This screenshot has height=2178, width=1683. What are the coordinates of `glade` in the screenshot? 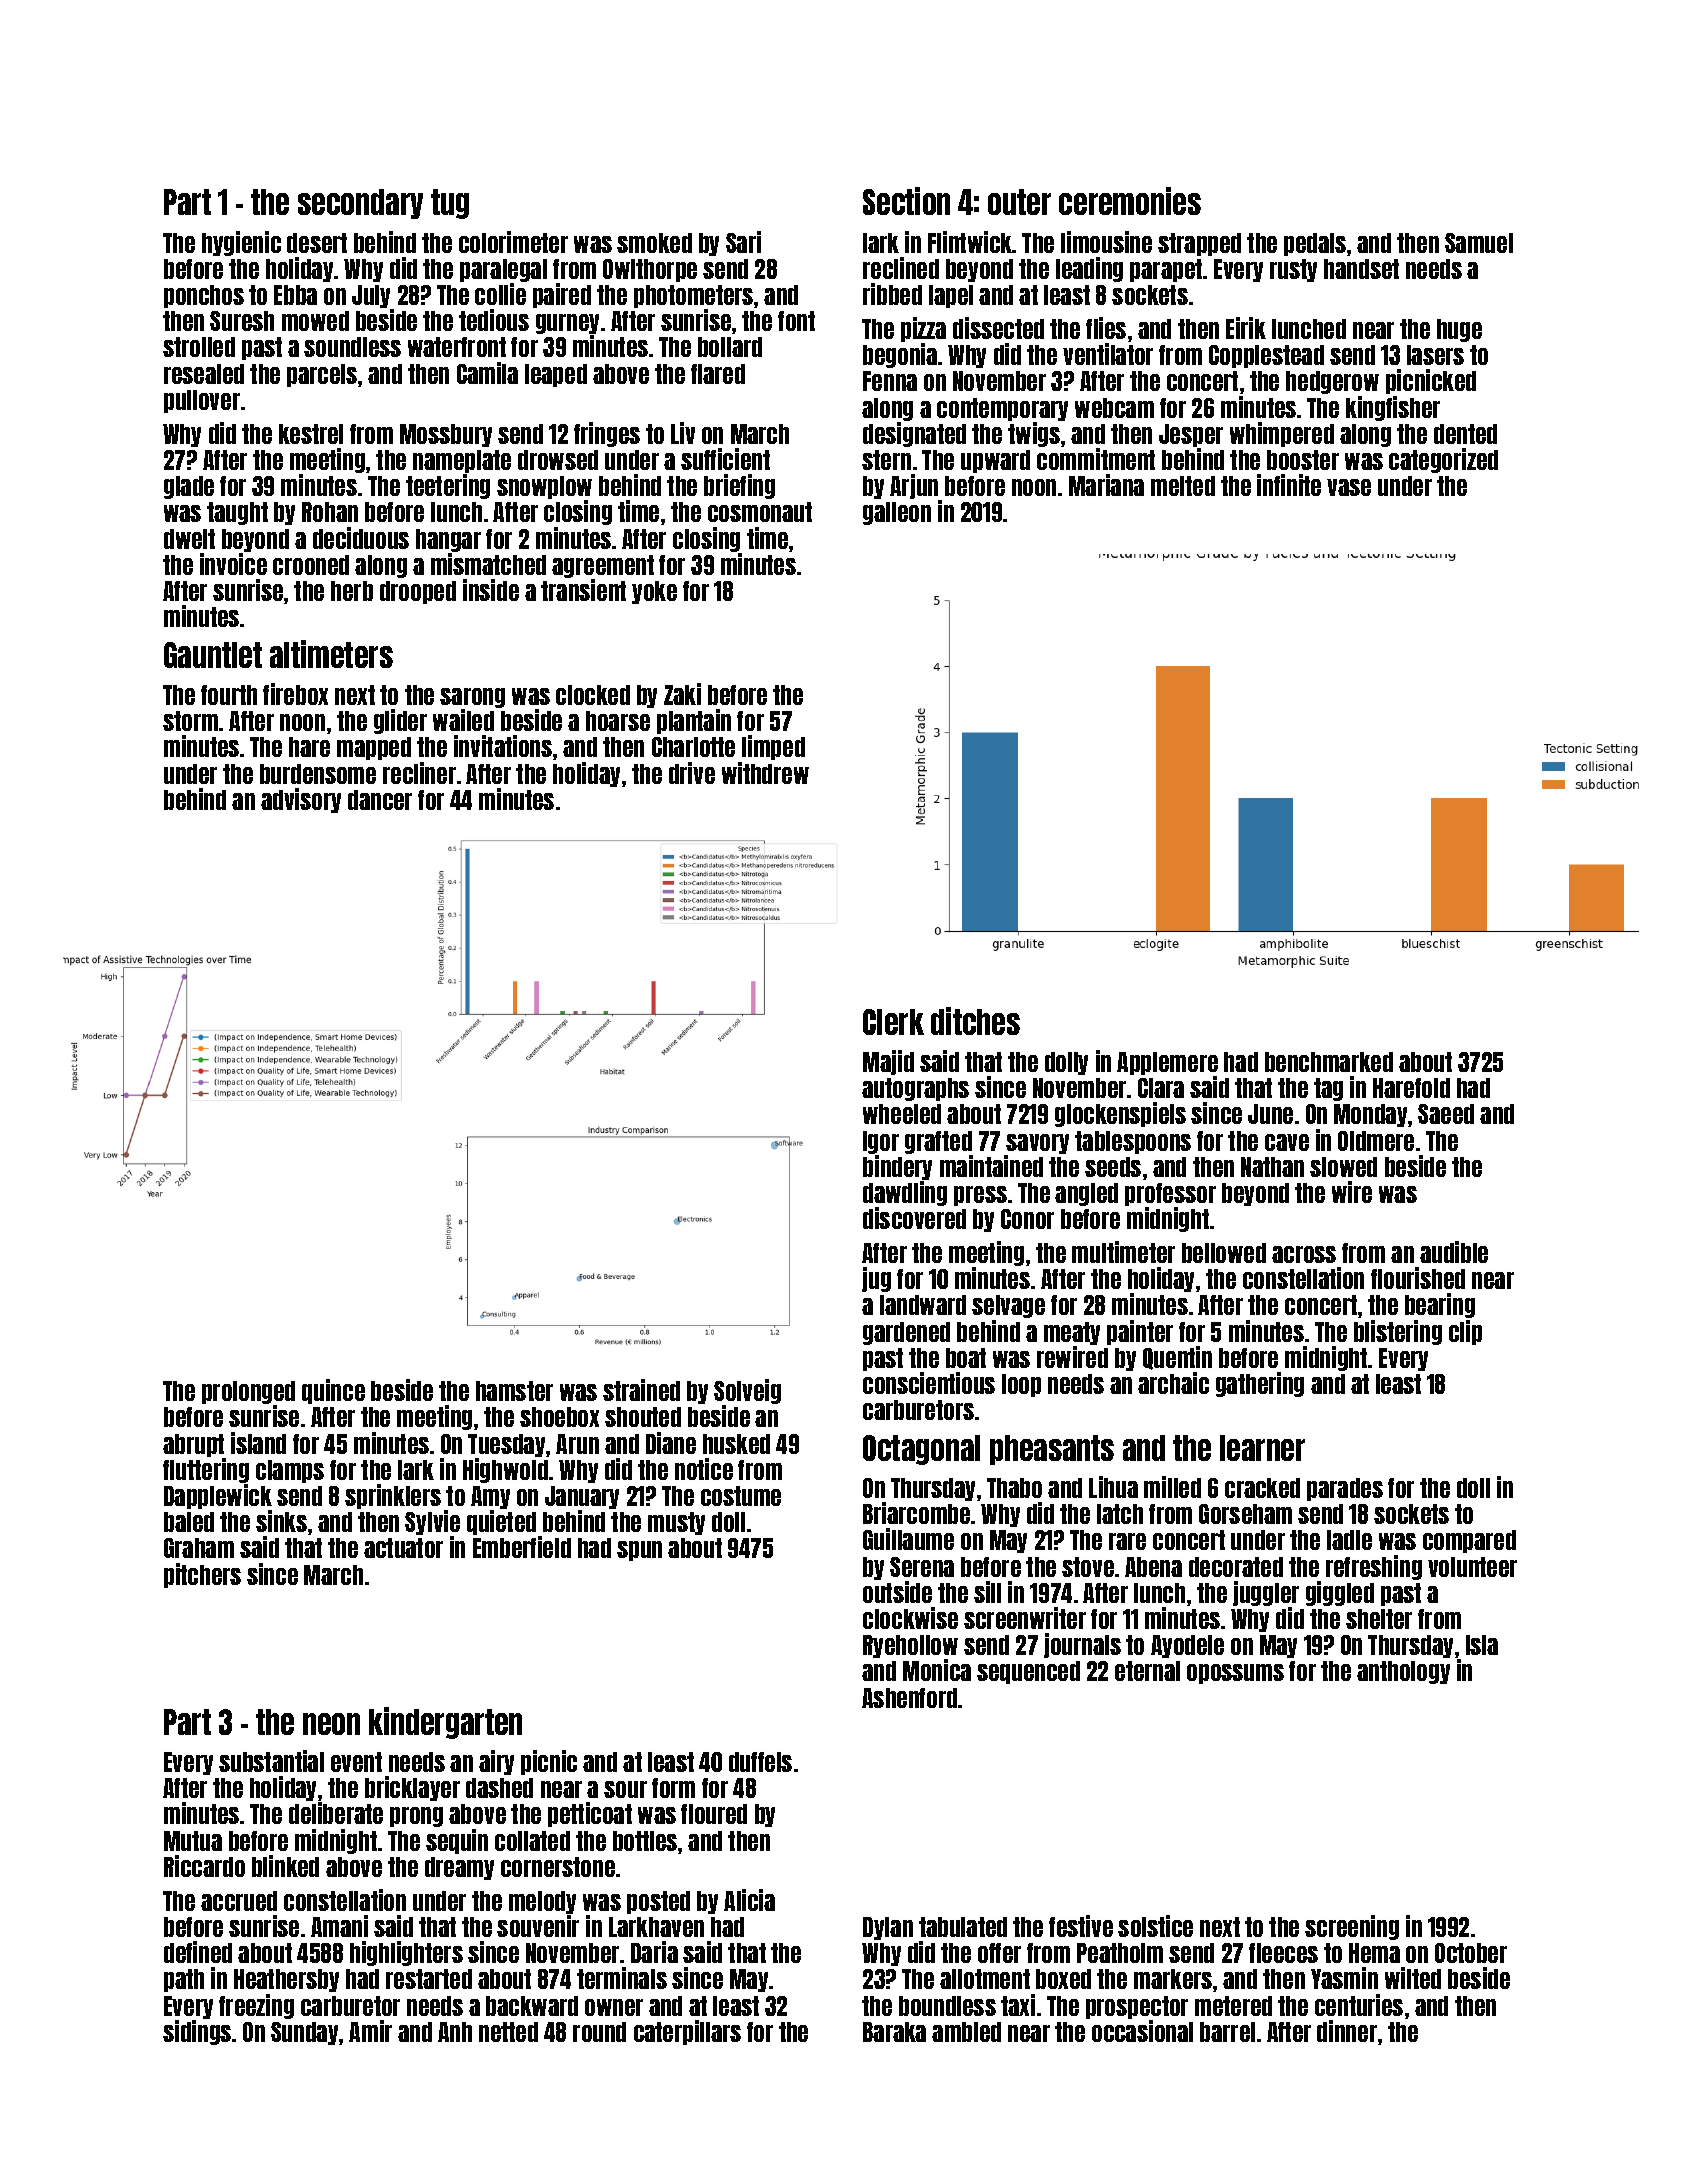 It's located at (189, 487).
